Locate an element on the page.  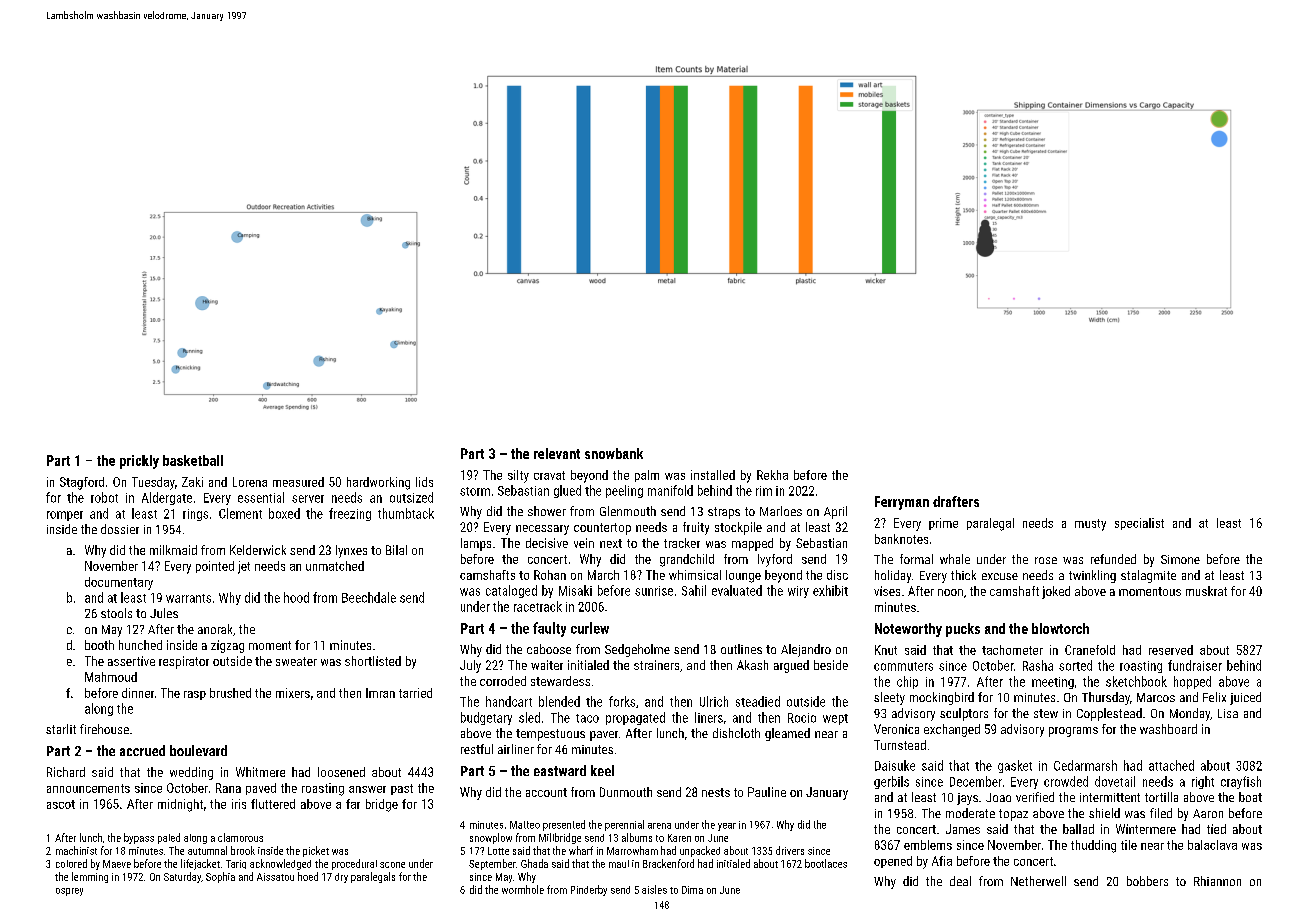
prickly is located at coordinates (139, 462).
